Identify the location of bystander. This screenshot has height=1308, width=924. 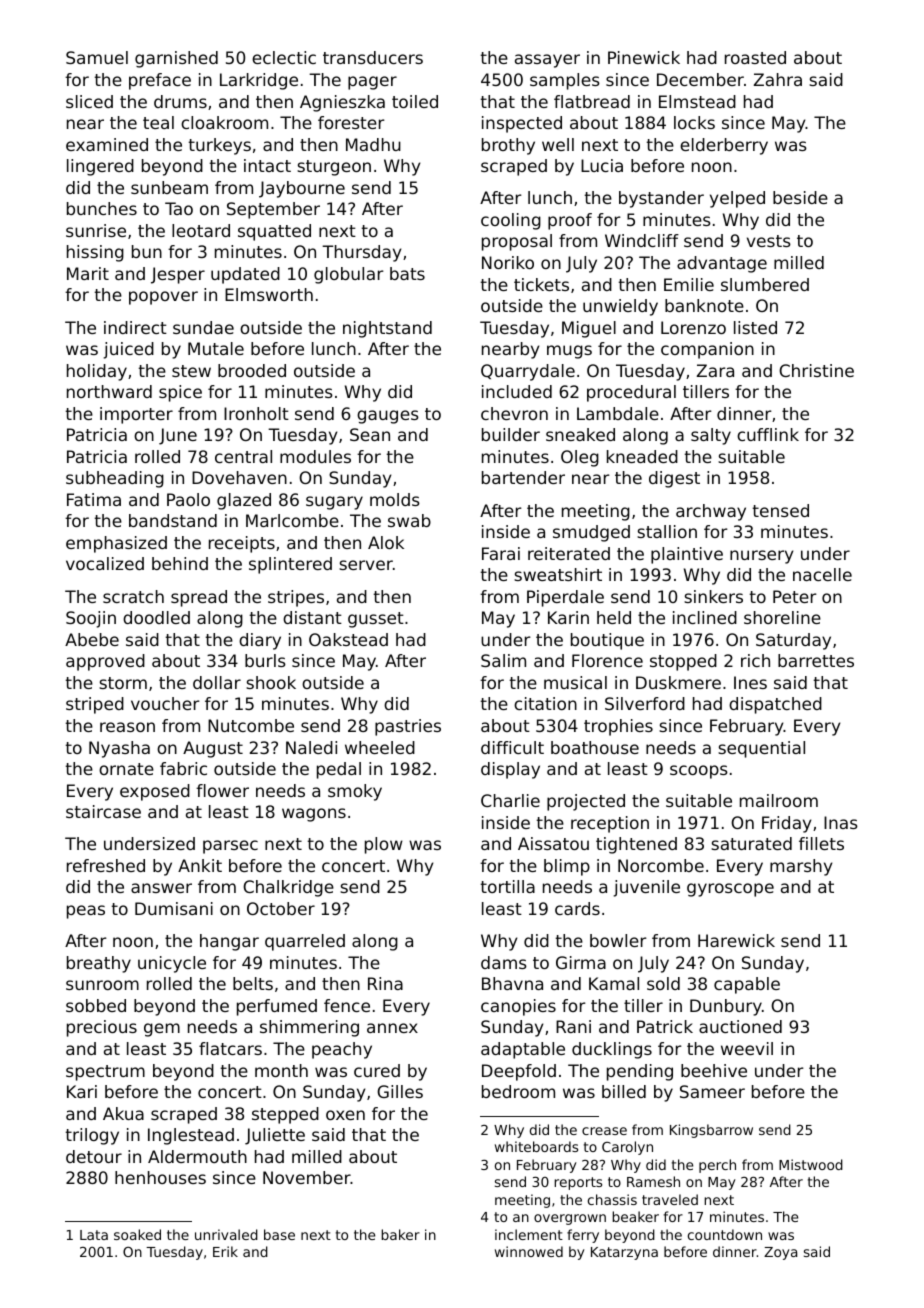
(661, 199).
